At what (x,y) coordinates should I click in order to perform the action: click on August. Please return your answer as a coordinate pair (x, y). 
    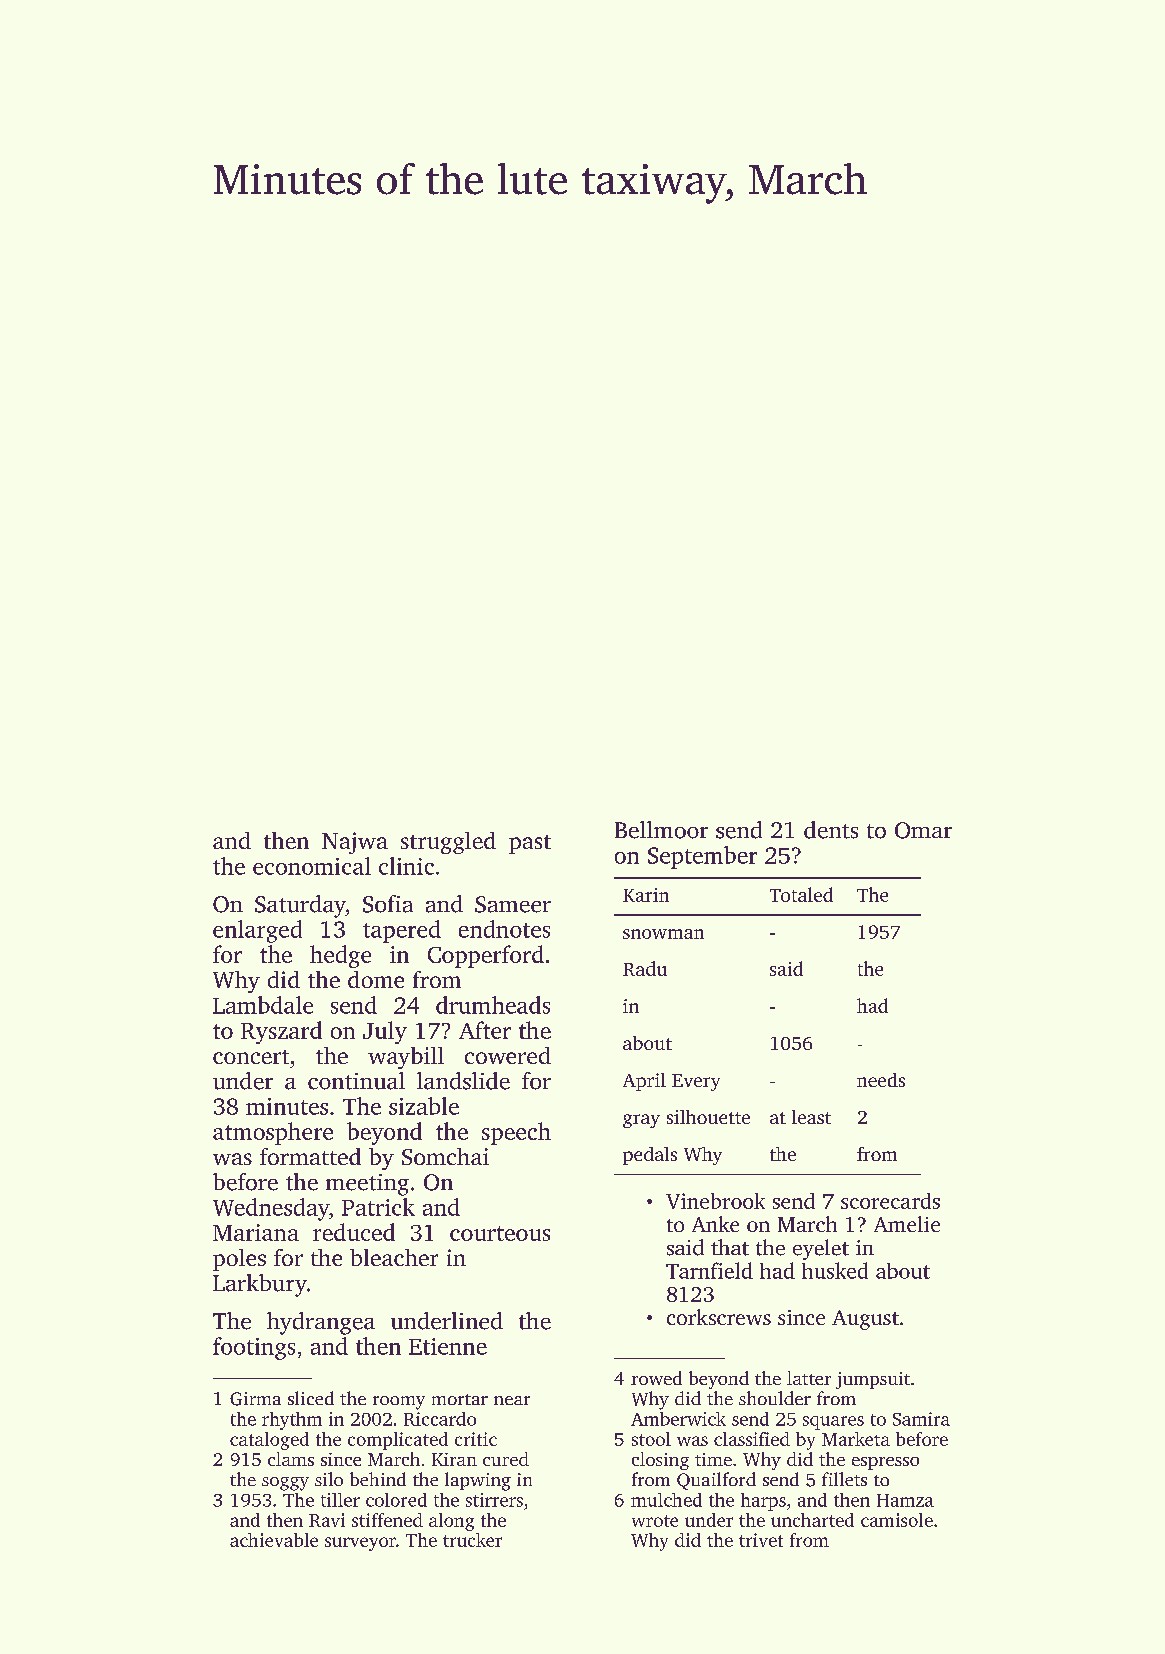
    Looking at the image, I should click on (865, 1320).
